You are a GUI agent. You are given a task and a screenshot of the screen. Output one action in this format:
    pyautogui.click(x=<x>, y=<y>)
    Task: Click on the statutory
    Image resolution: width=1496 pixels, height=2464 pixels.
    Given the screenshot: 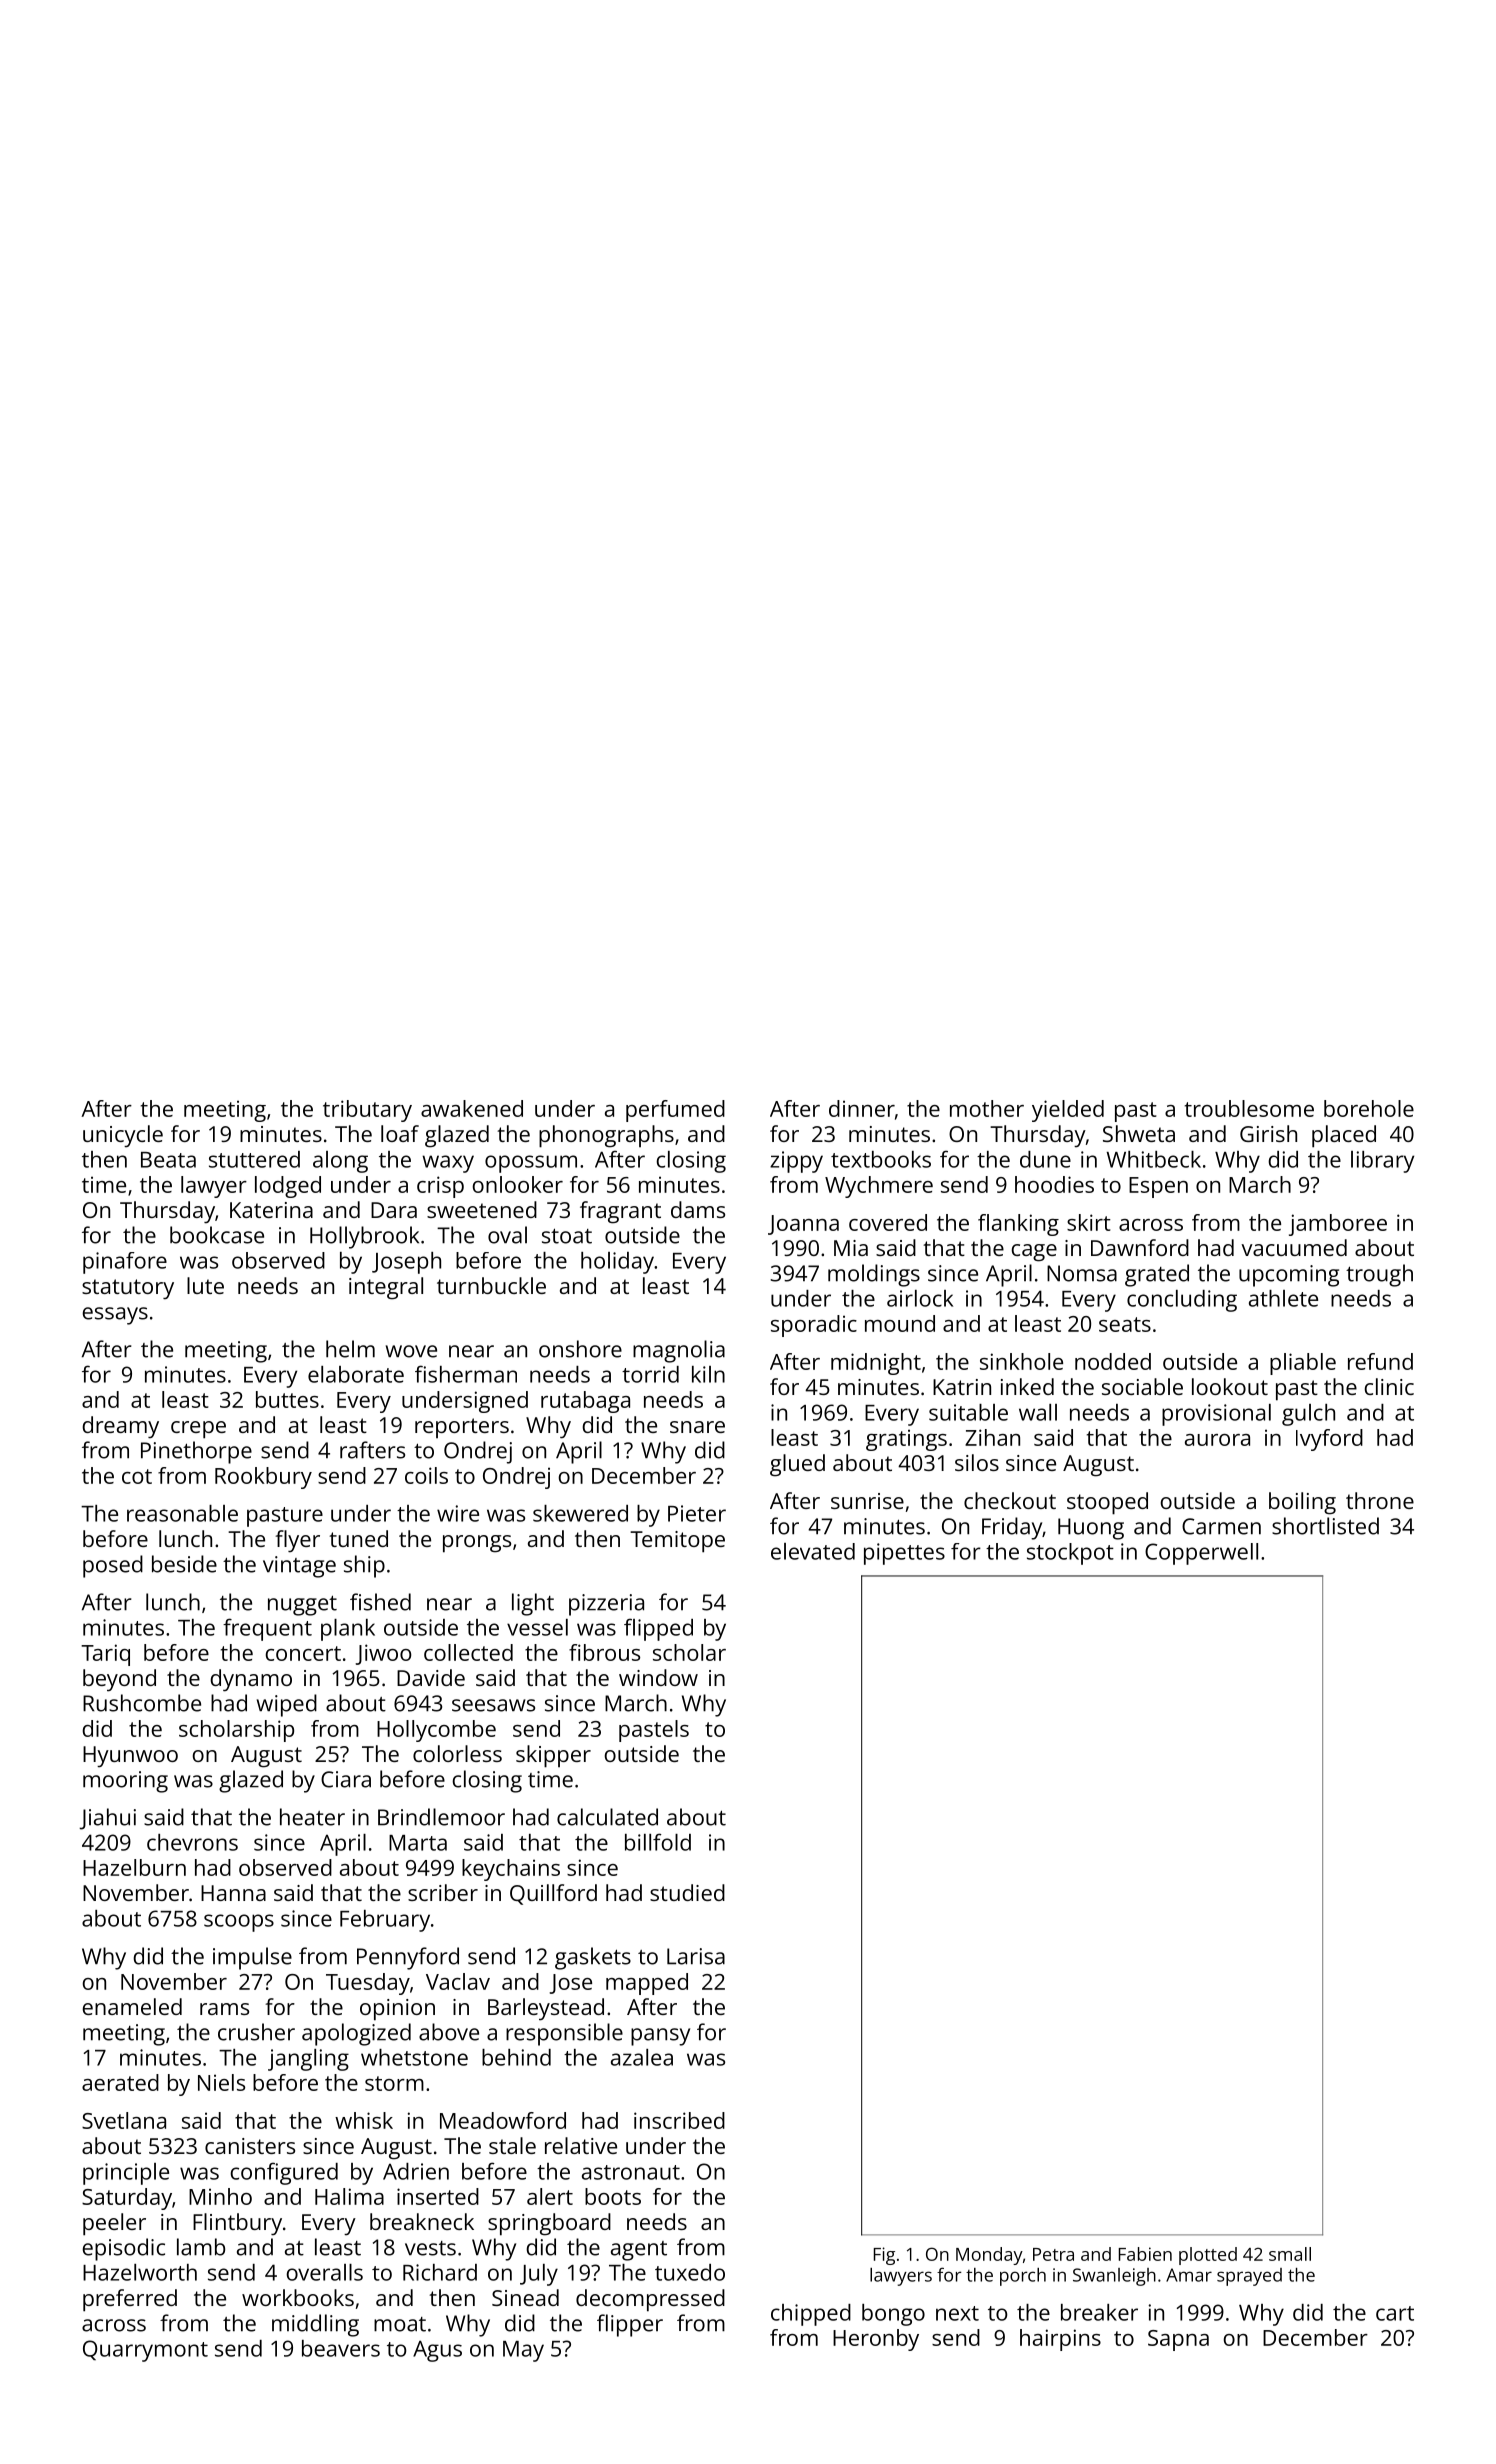 What is the action you would take?
    pyautogui.click(x=128, y=1289)
